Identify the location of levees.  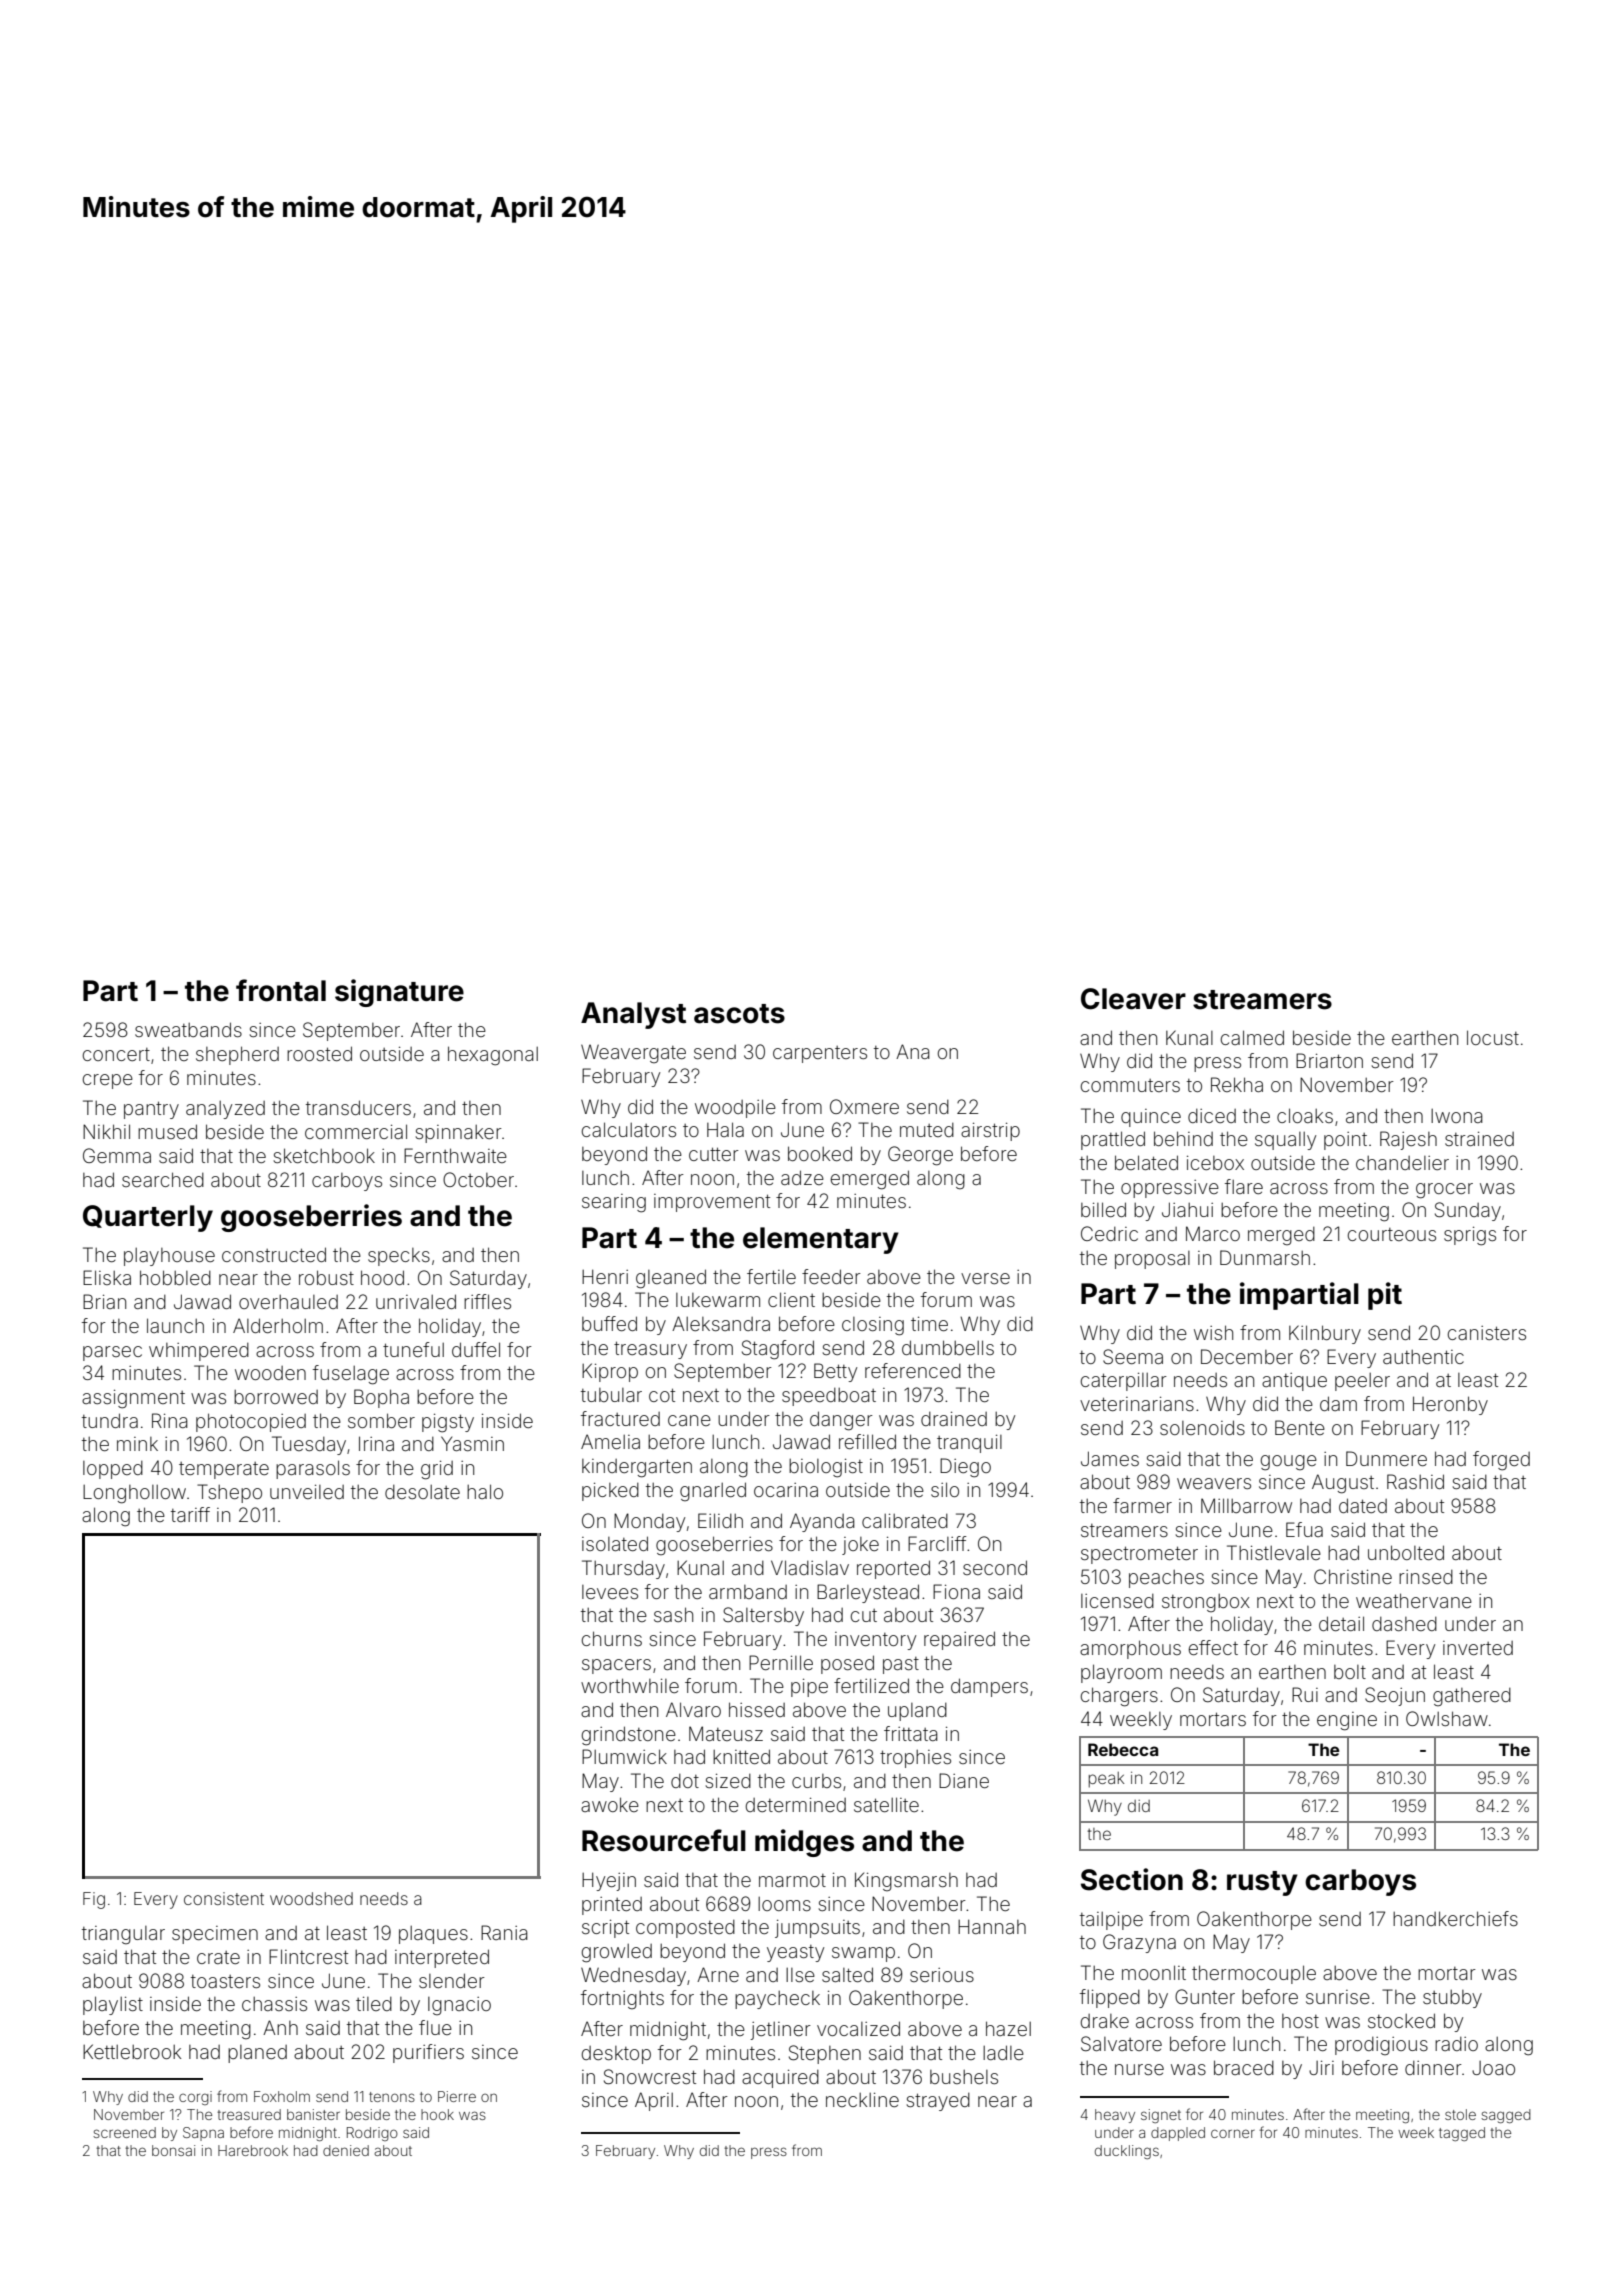
(610, 1592).
